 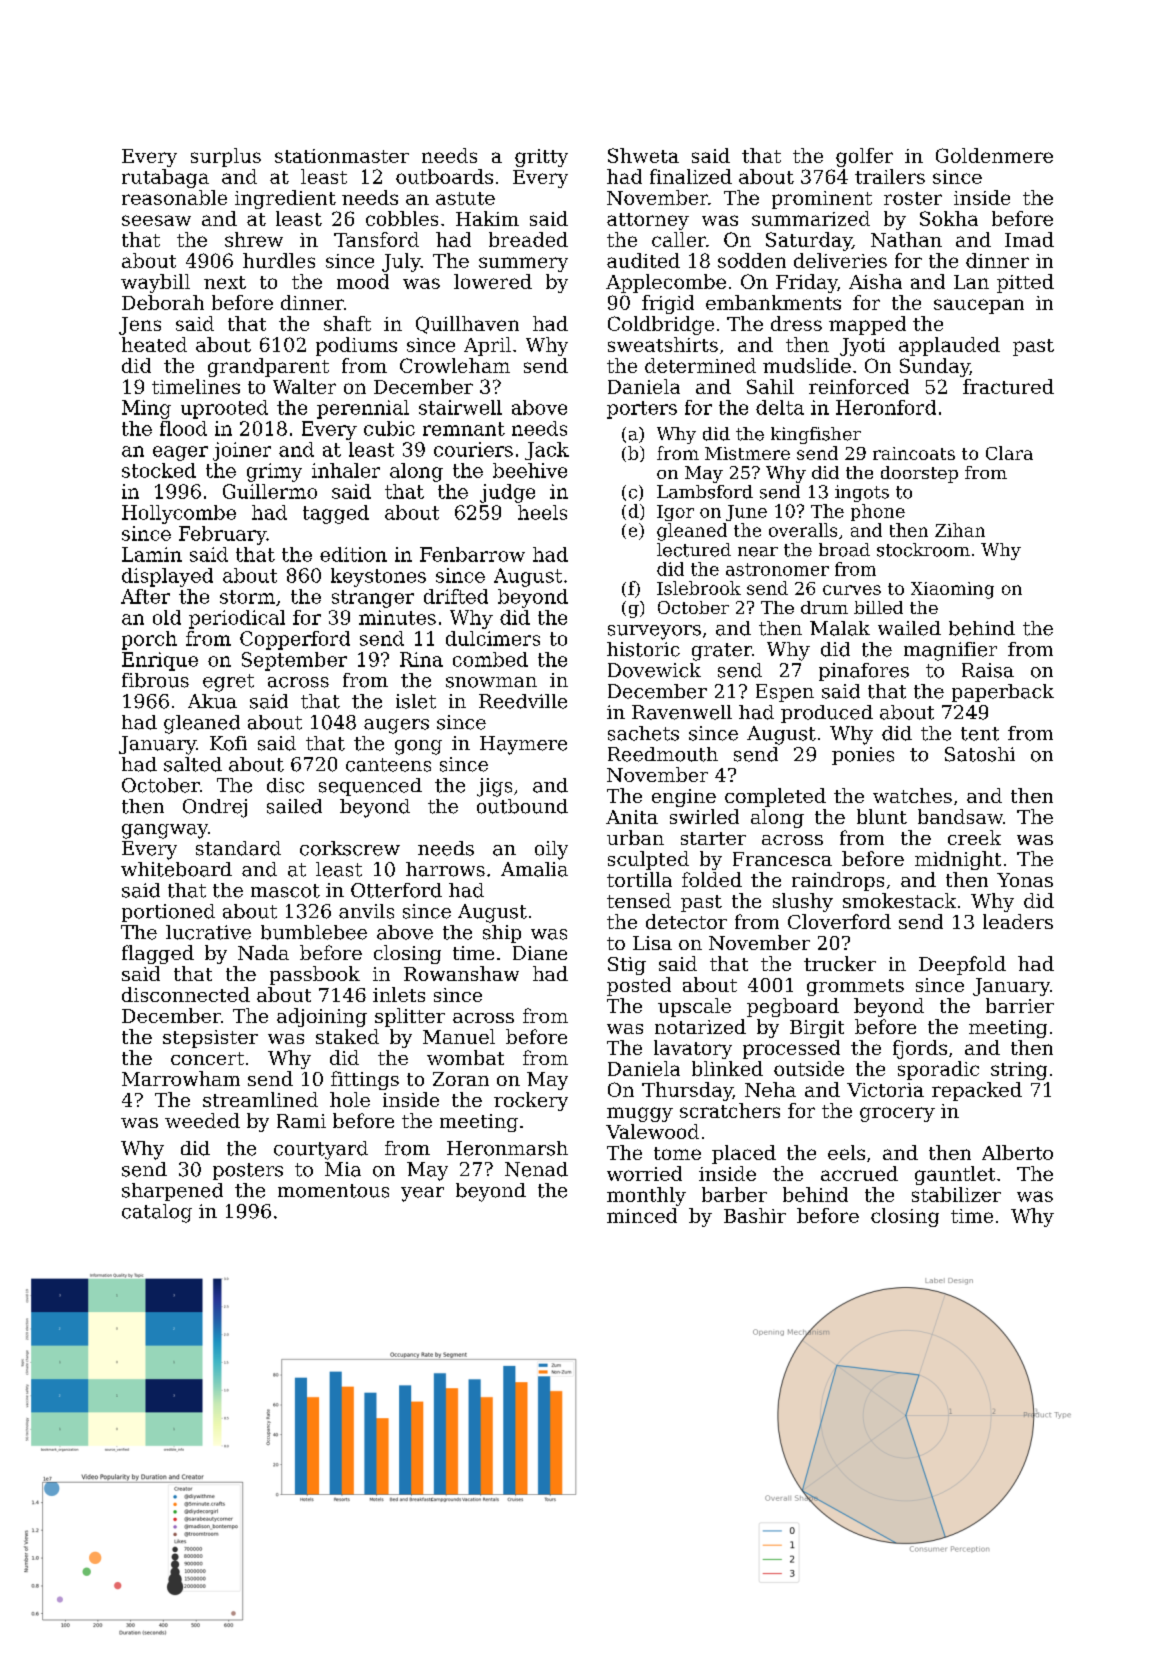 What do you see at coordinates (157, 1213) in the screenshot?
I see `catalog` at bounding box center [157, 1213].
